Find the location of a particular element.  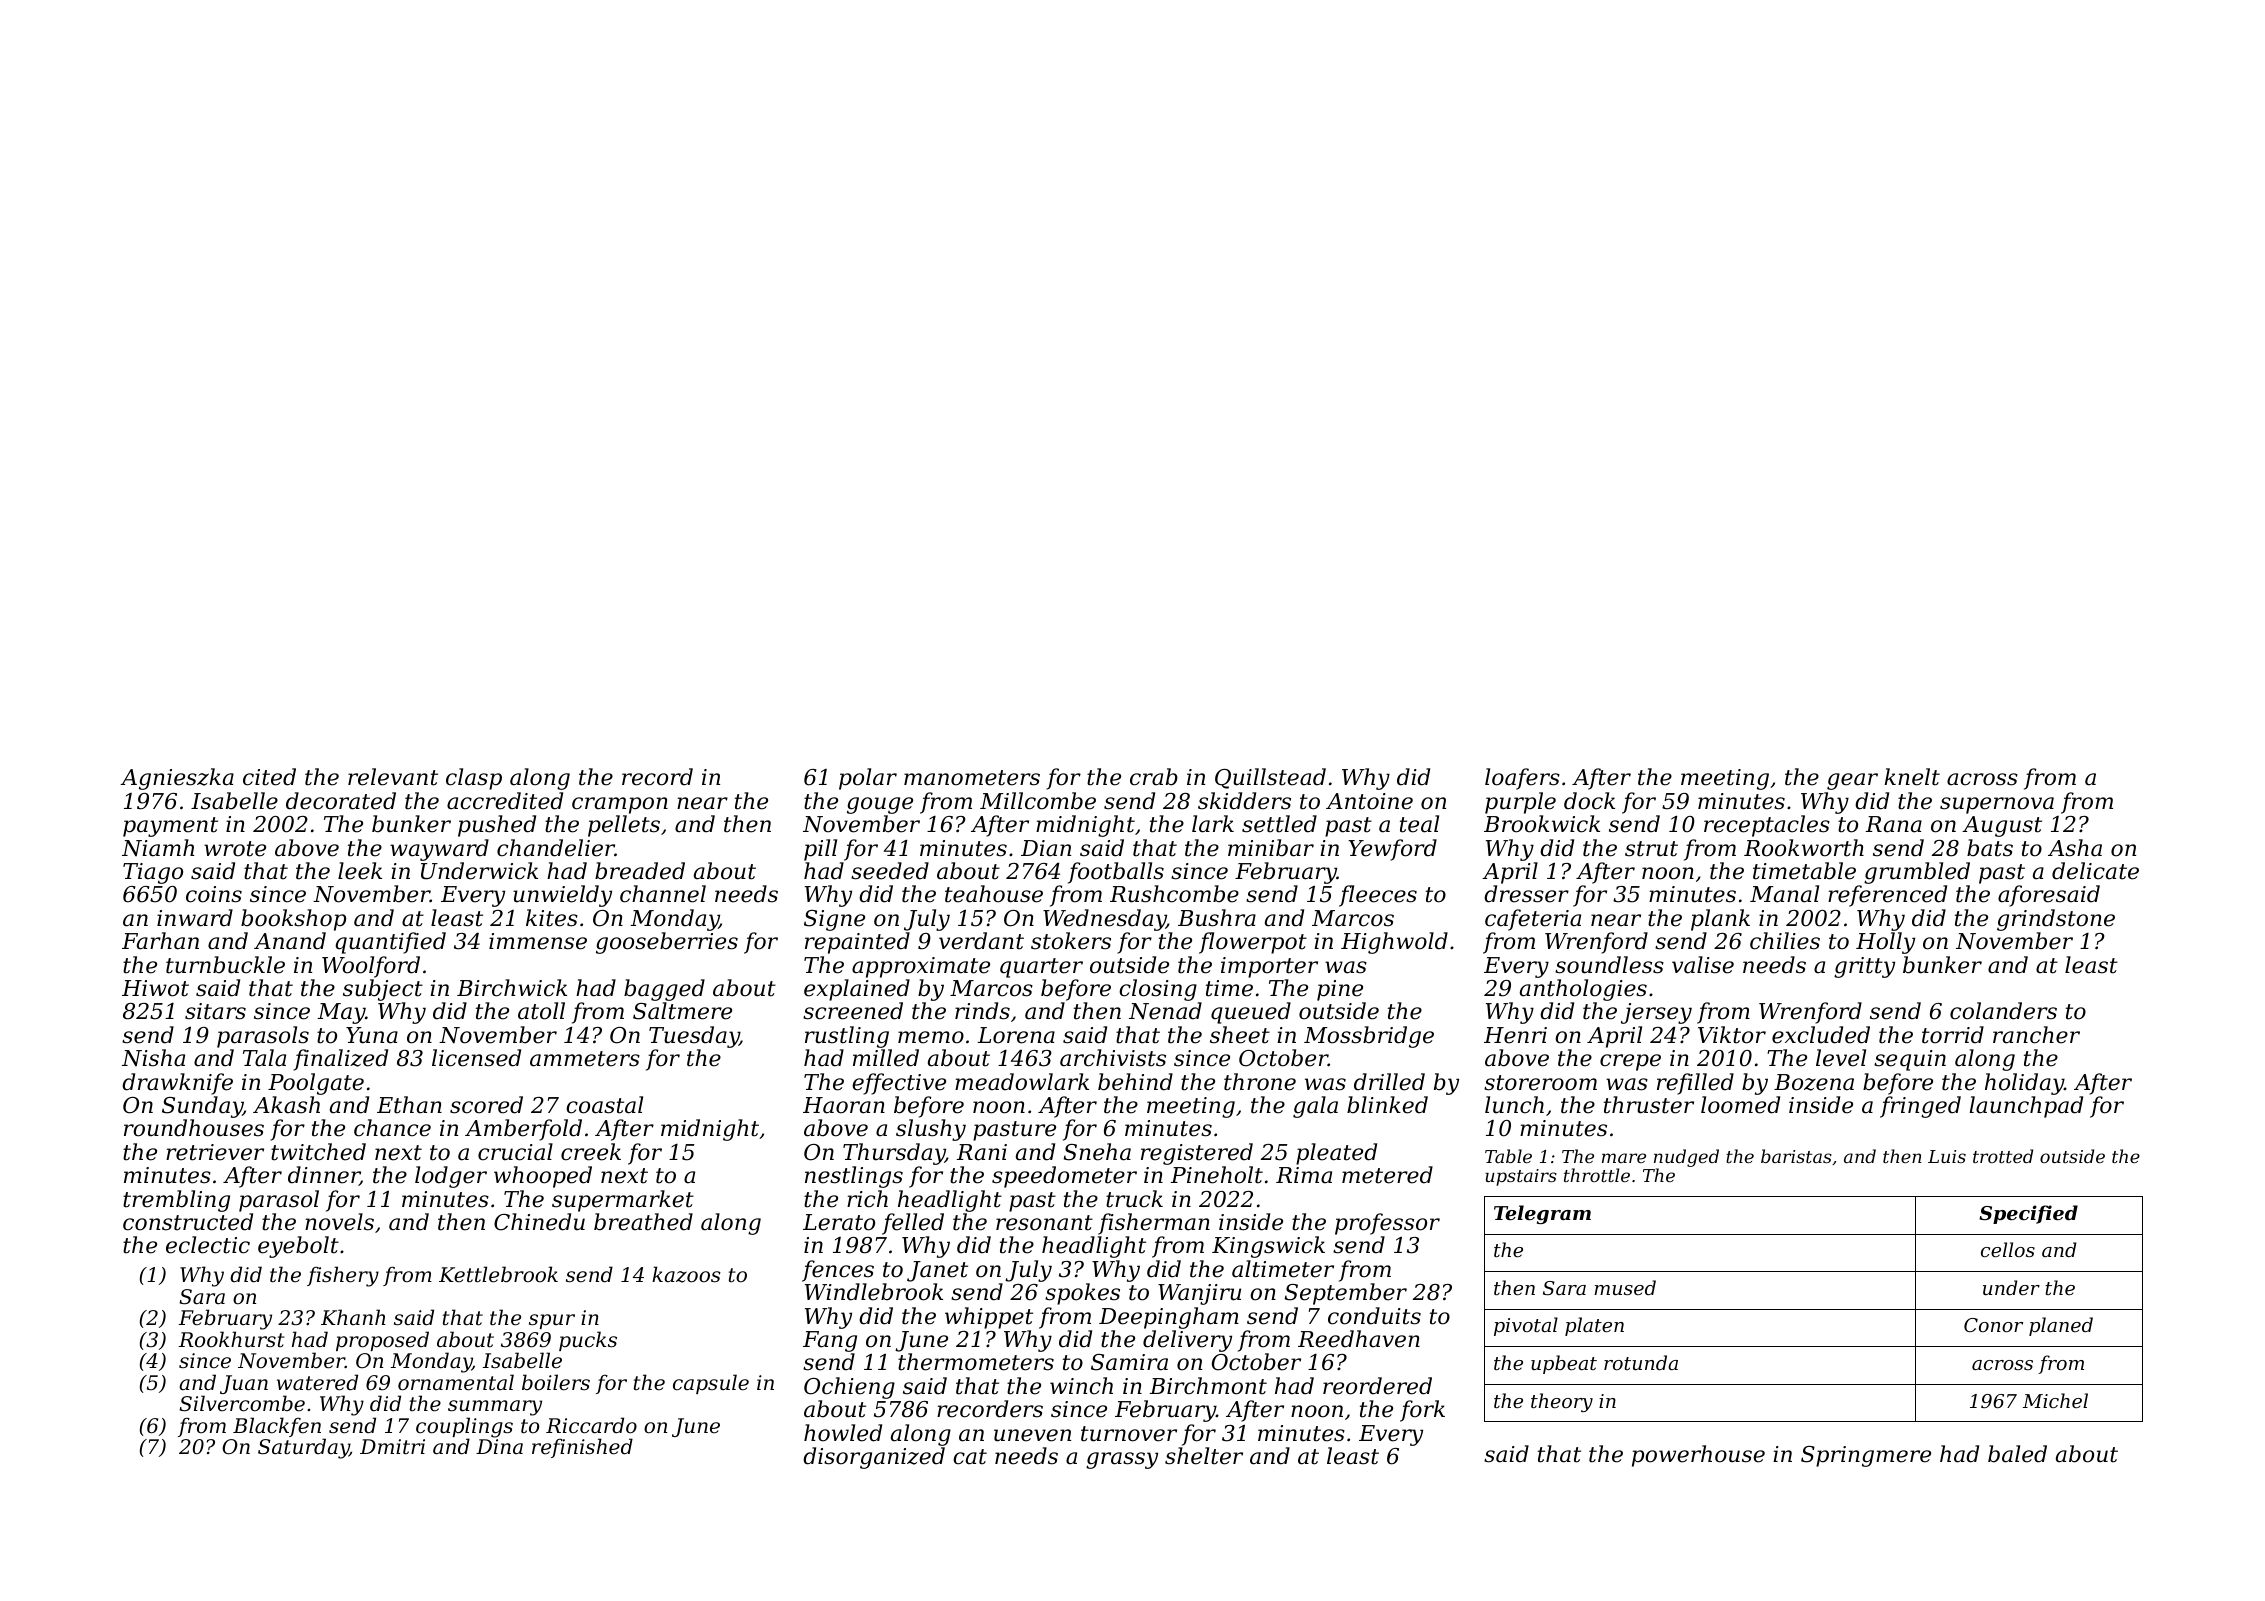

crab is located at coordinates (1154, 777).
